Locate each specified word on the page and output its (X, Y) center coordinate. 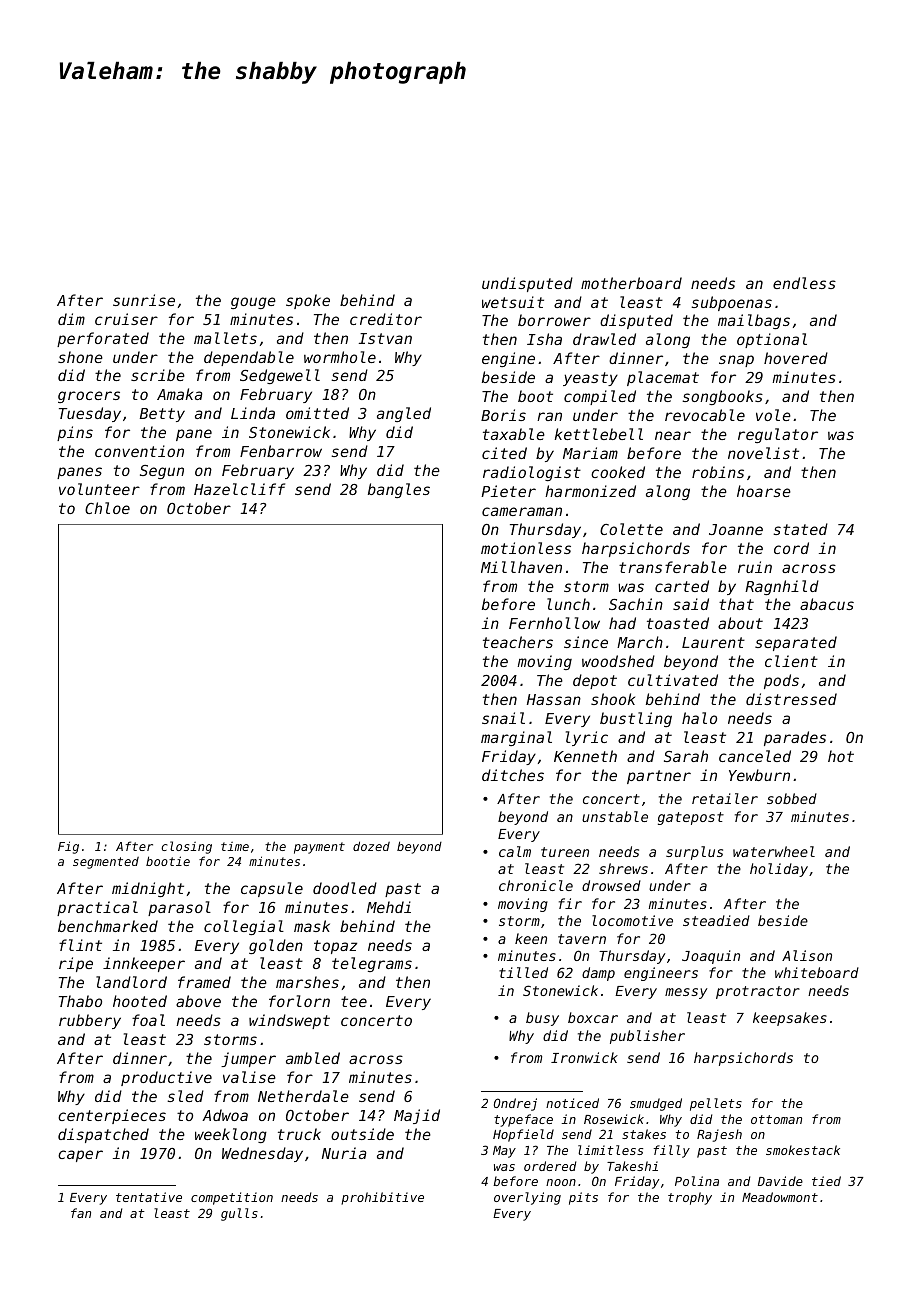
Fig (68, 847)
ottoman (776, 1119)
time (235, 846)
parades (795, 738)
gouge (253, 303)
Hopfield (523, 1135)
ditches (513, 775)
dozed (371, 846)
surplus (694, 853)
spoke (308, 301)
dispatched (103, 1135)
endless (804, 283)
